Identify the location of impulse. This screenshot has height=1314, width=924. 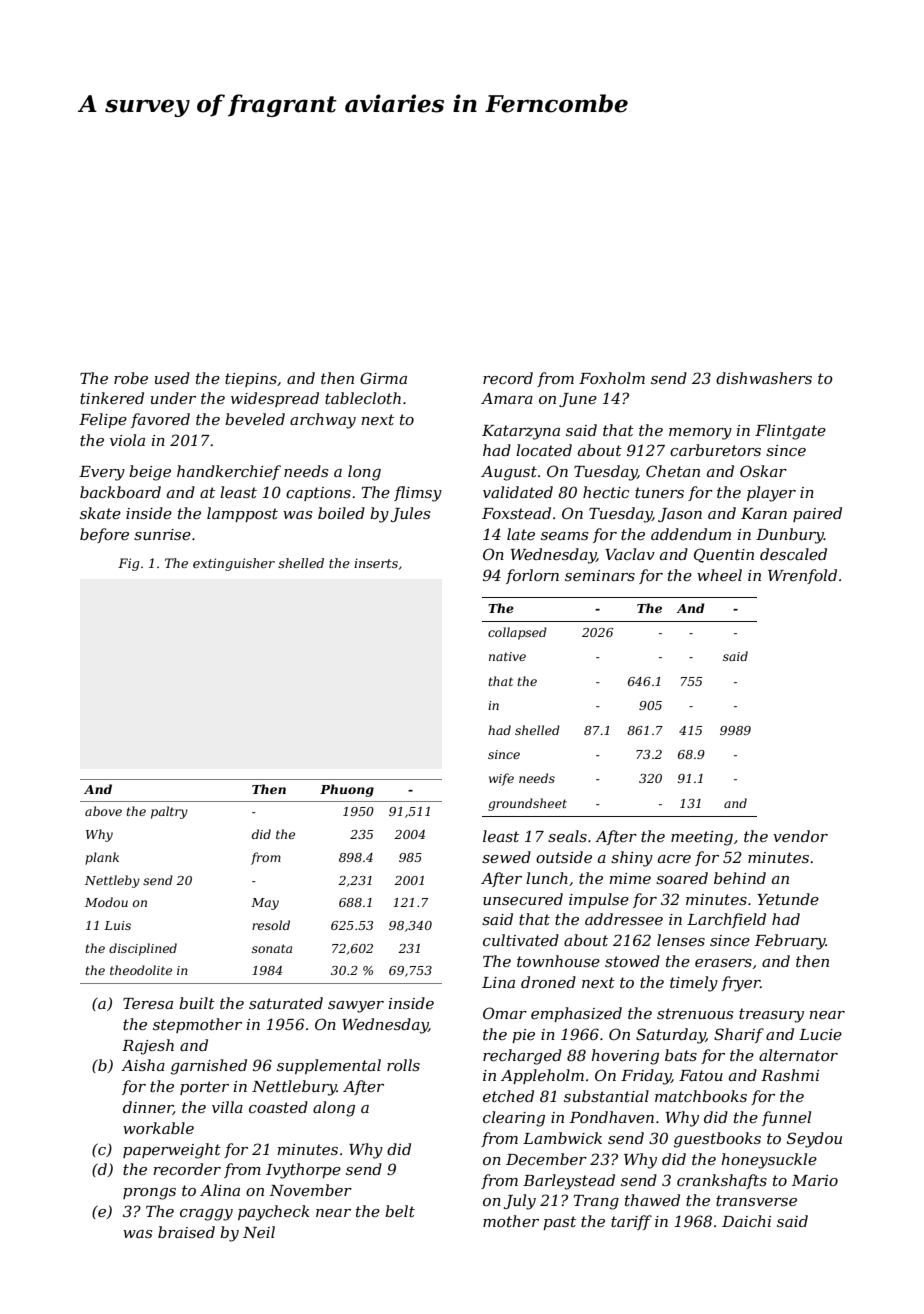
(599, 900).
